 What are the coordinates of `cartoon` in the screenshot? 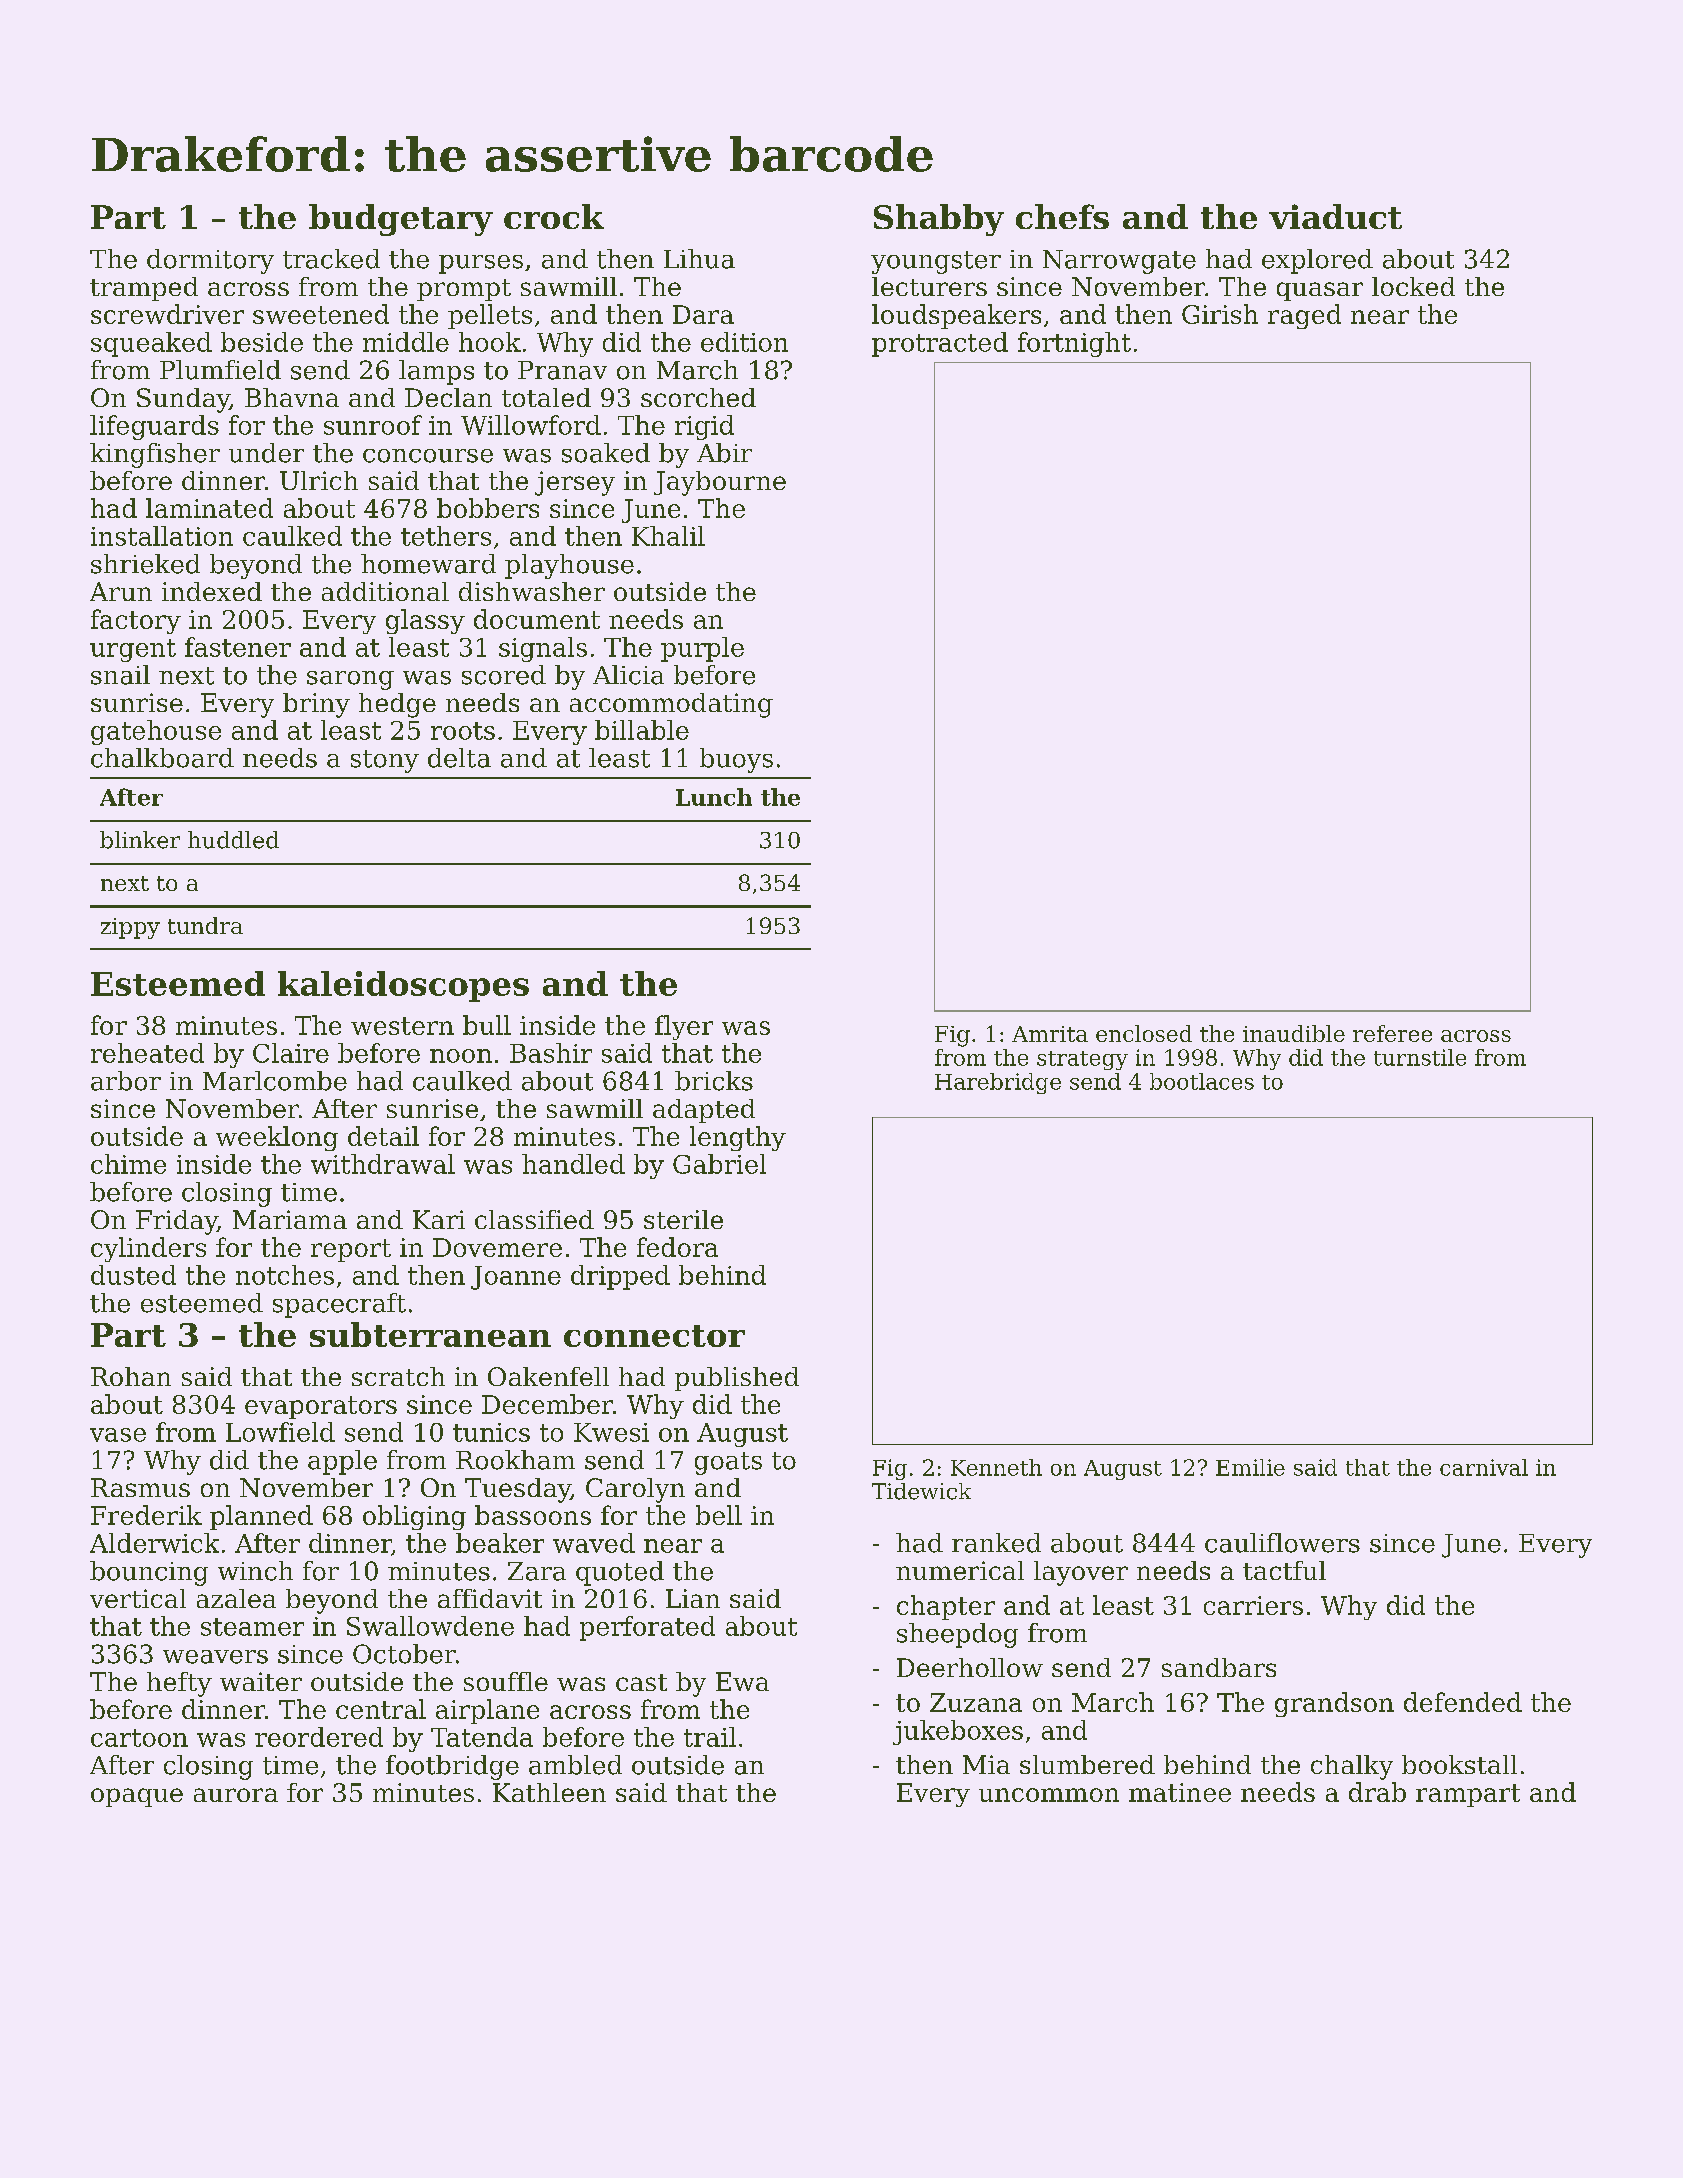 It's located at (139, 1738).
